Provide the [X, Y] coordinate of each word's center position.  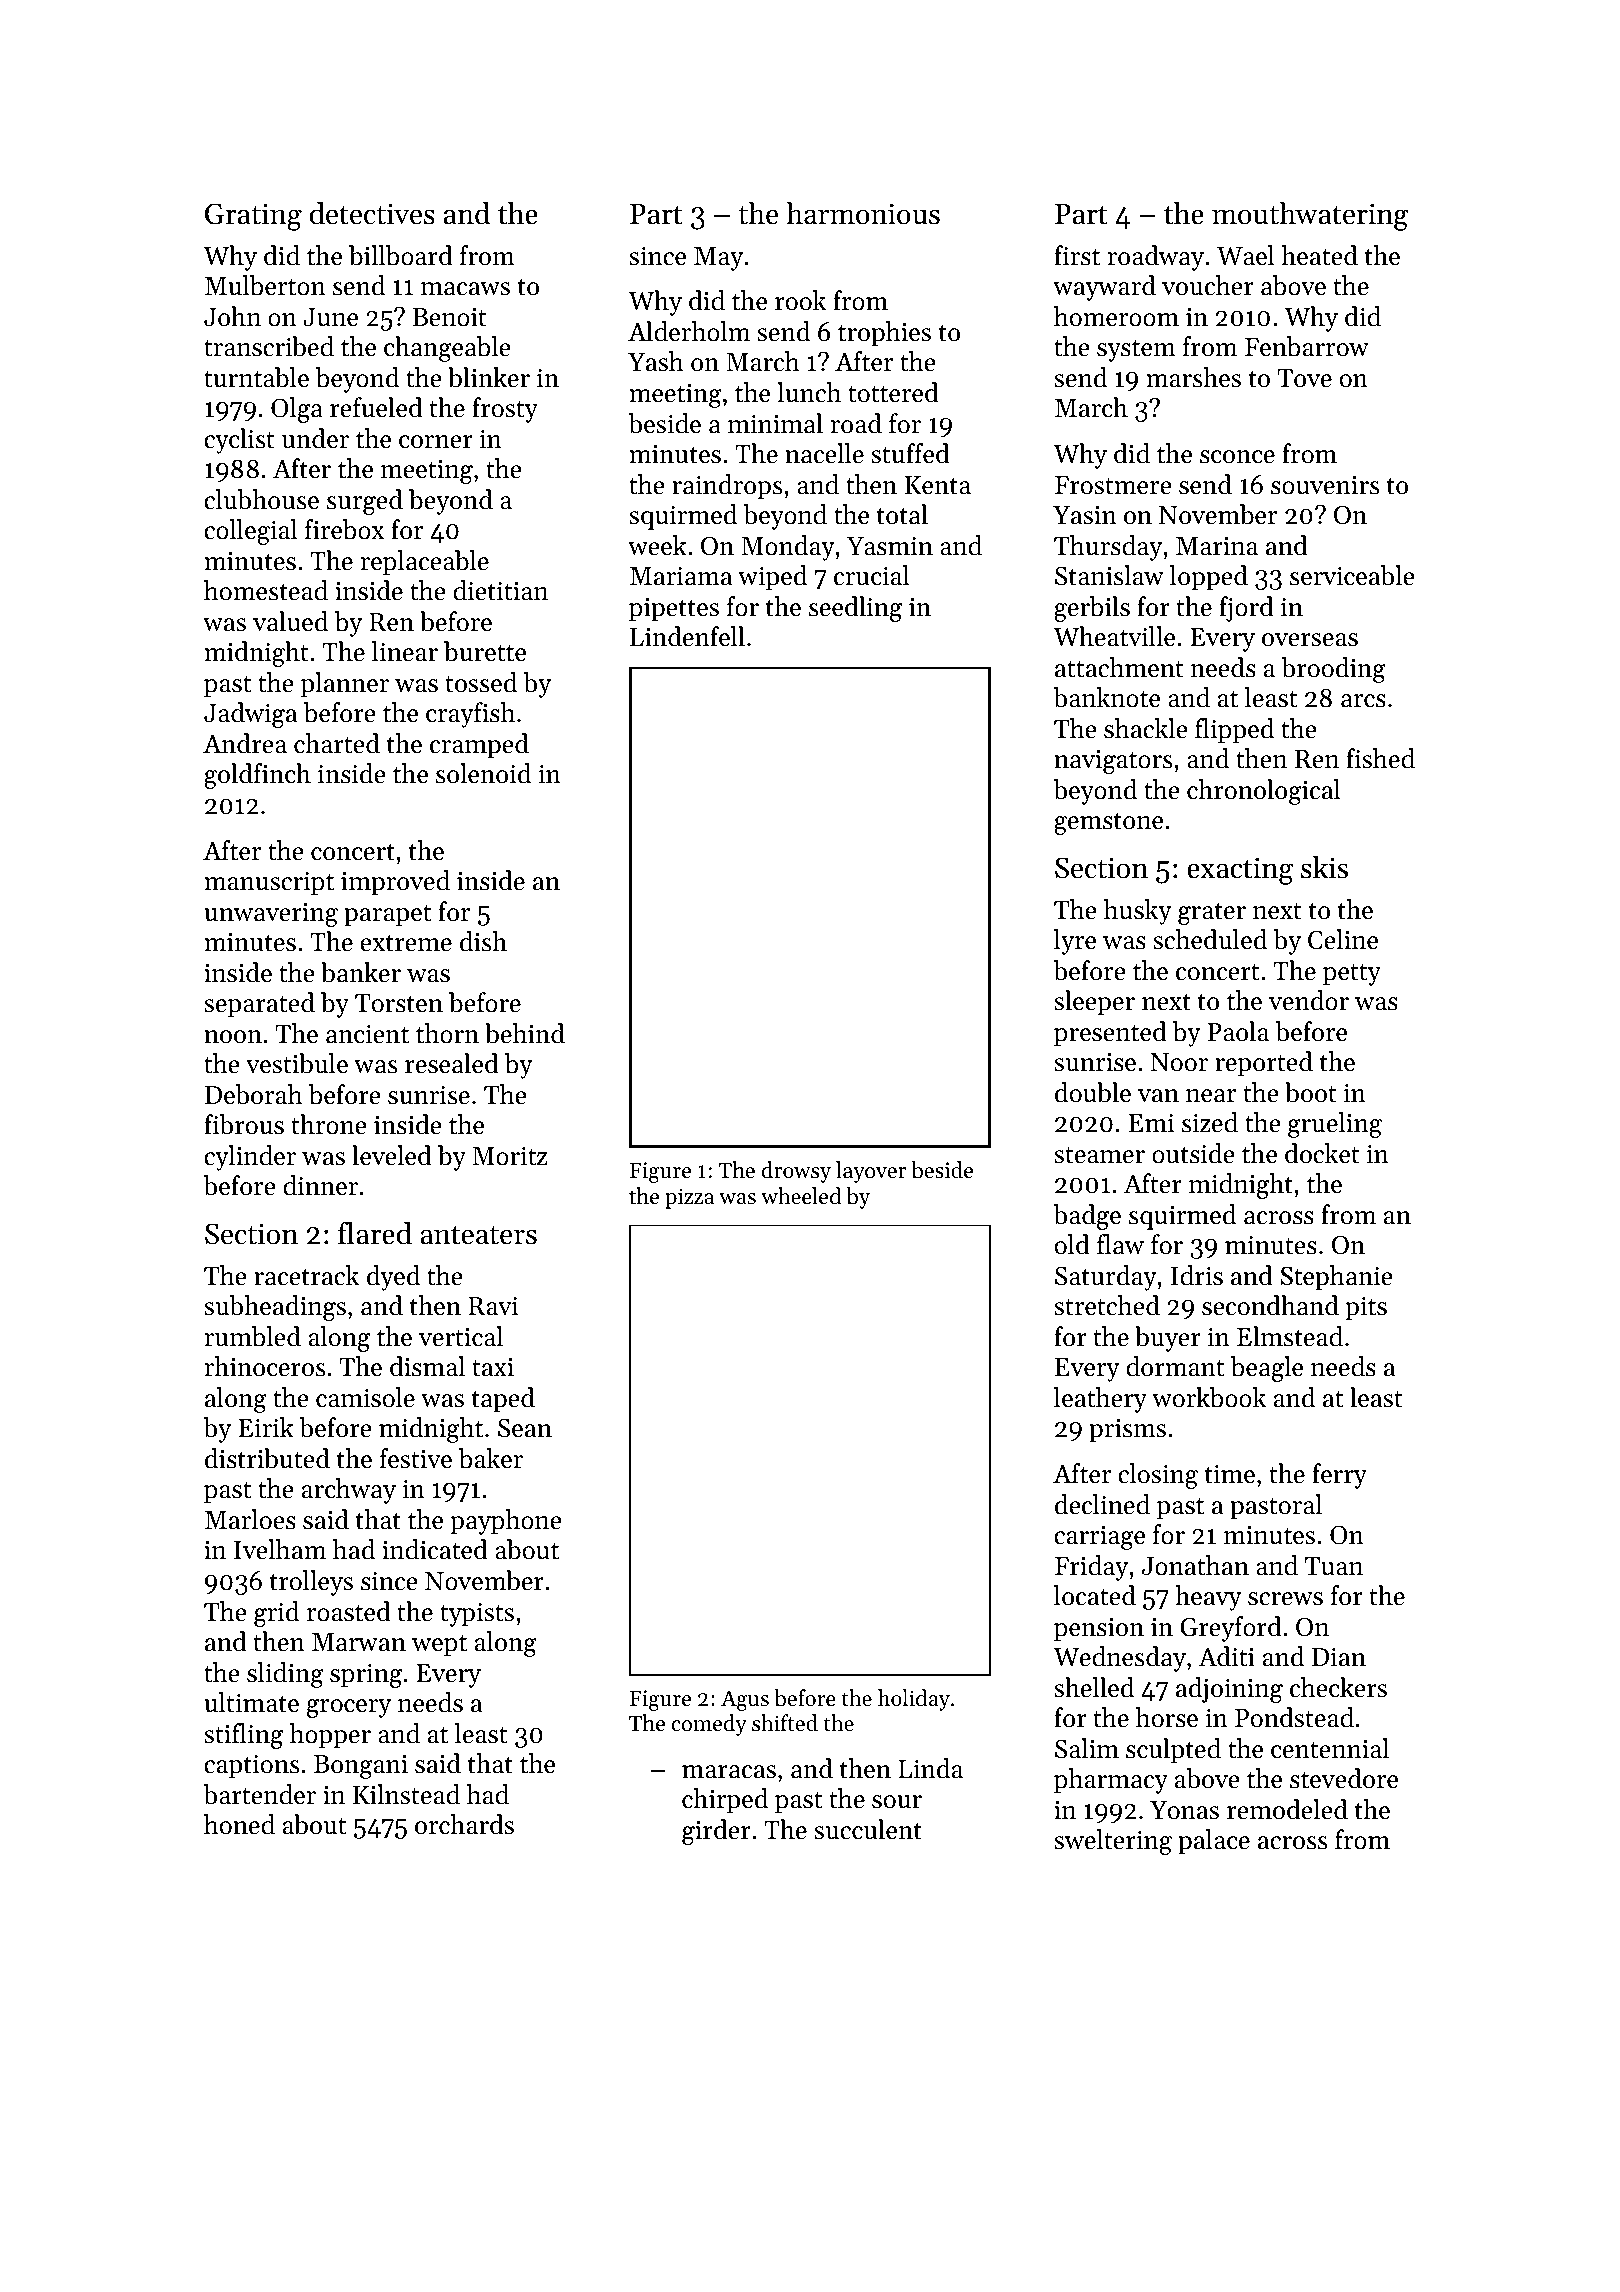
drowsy [796, 1172]
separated [259, 1005]
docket [1322, 1153]
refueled [376, 407]
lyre [1075, 942]
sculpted [1173, 1751]
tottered [893, 392]
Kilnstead [406, 1794]
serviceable [1352, 575]
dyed [393, 1278]
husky [1138, 912]
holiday [914, 1700]
